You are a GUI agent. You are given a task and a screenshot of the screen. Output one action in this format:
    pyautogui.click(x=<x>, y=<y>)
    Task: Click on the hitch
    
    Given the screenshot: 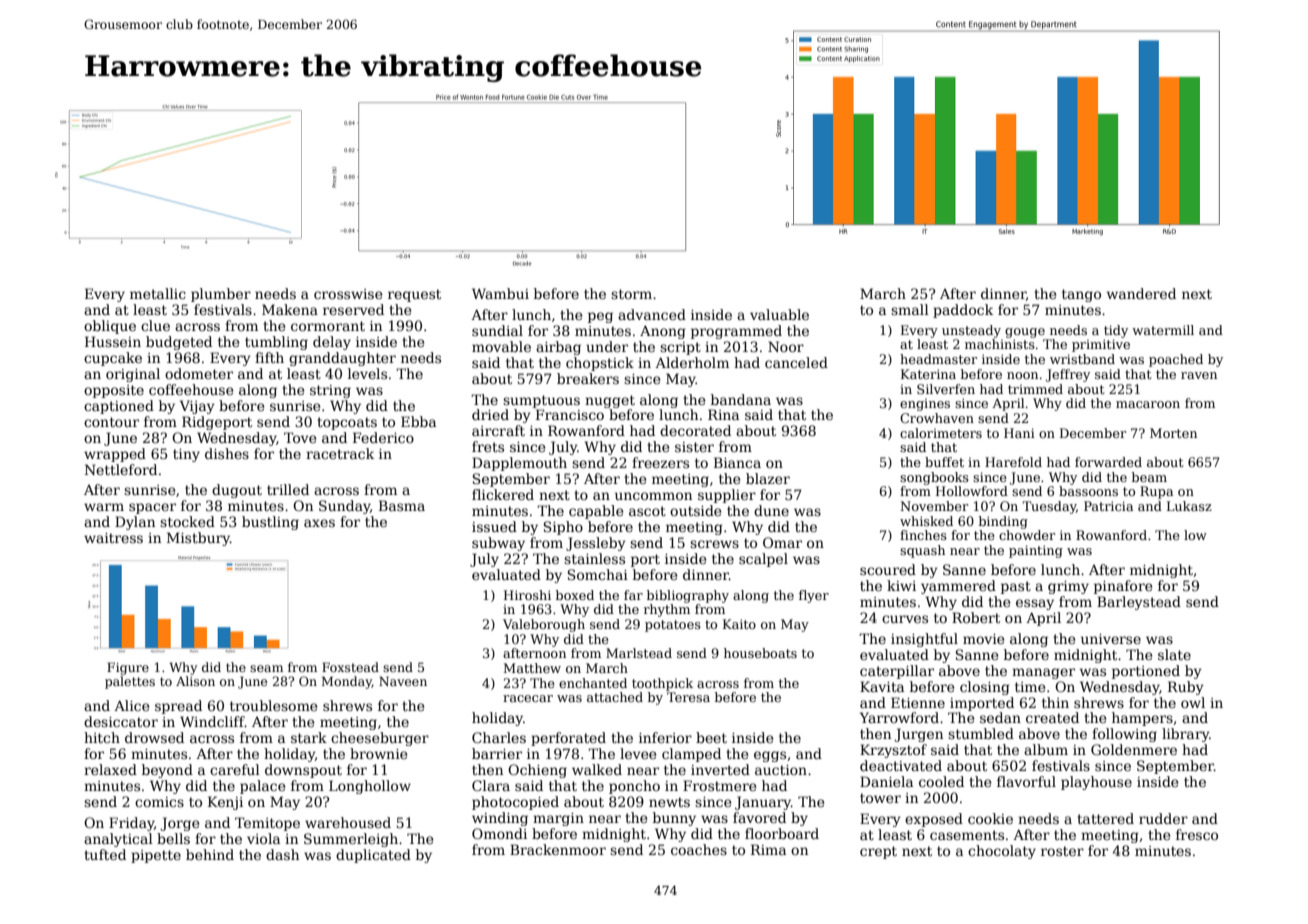 What is the action you would take?
    pyautogui.click(x=102, y=737)
